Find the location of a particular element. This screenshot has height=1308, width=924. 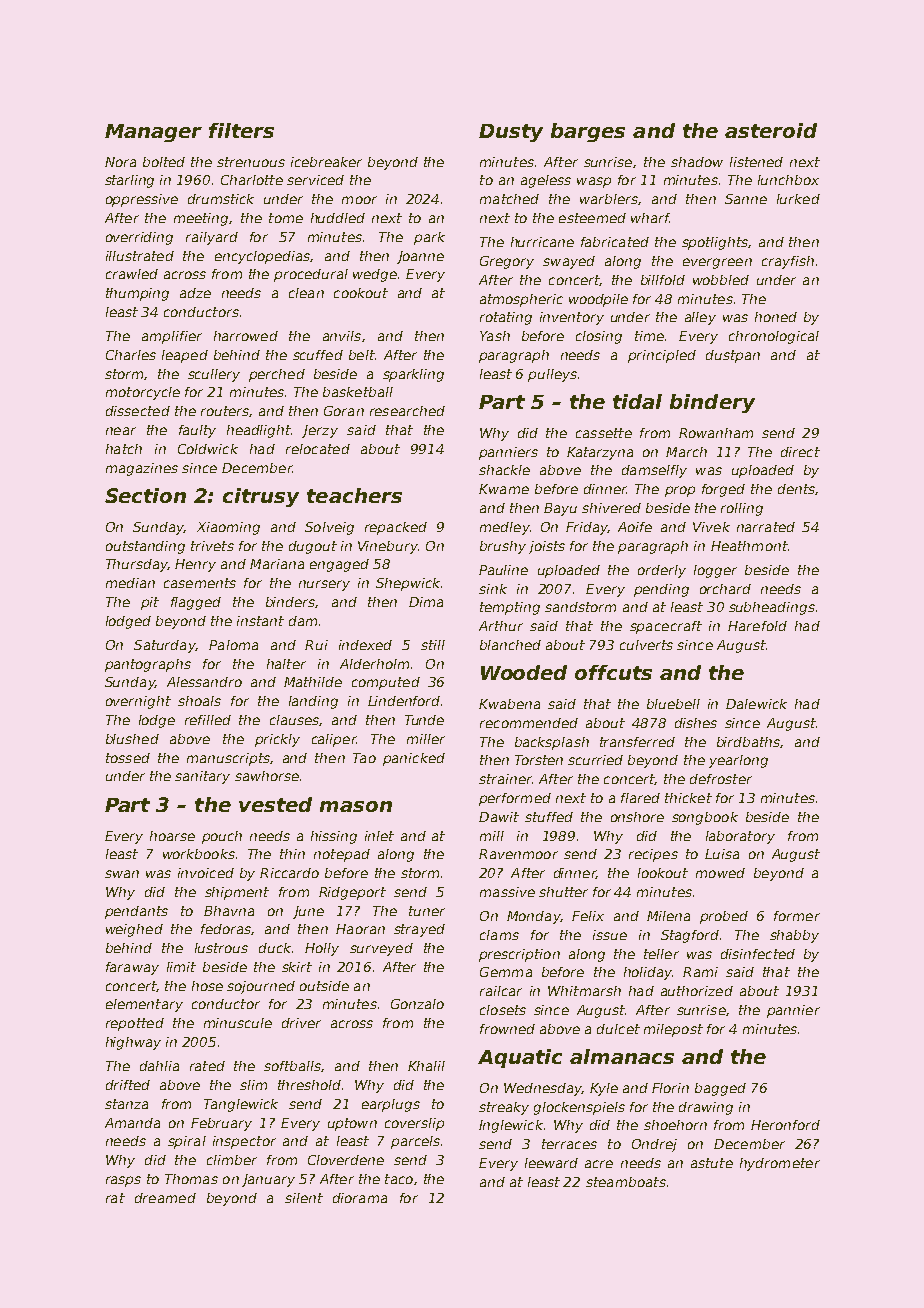

invoiced is located at coordinates (206, 873).
